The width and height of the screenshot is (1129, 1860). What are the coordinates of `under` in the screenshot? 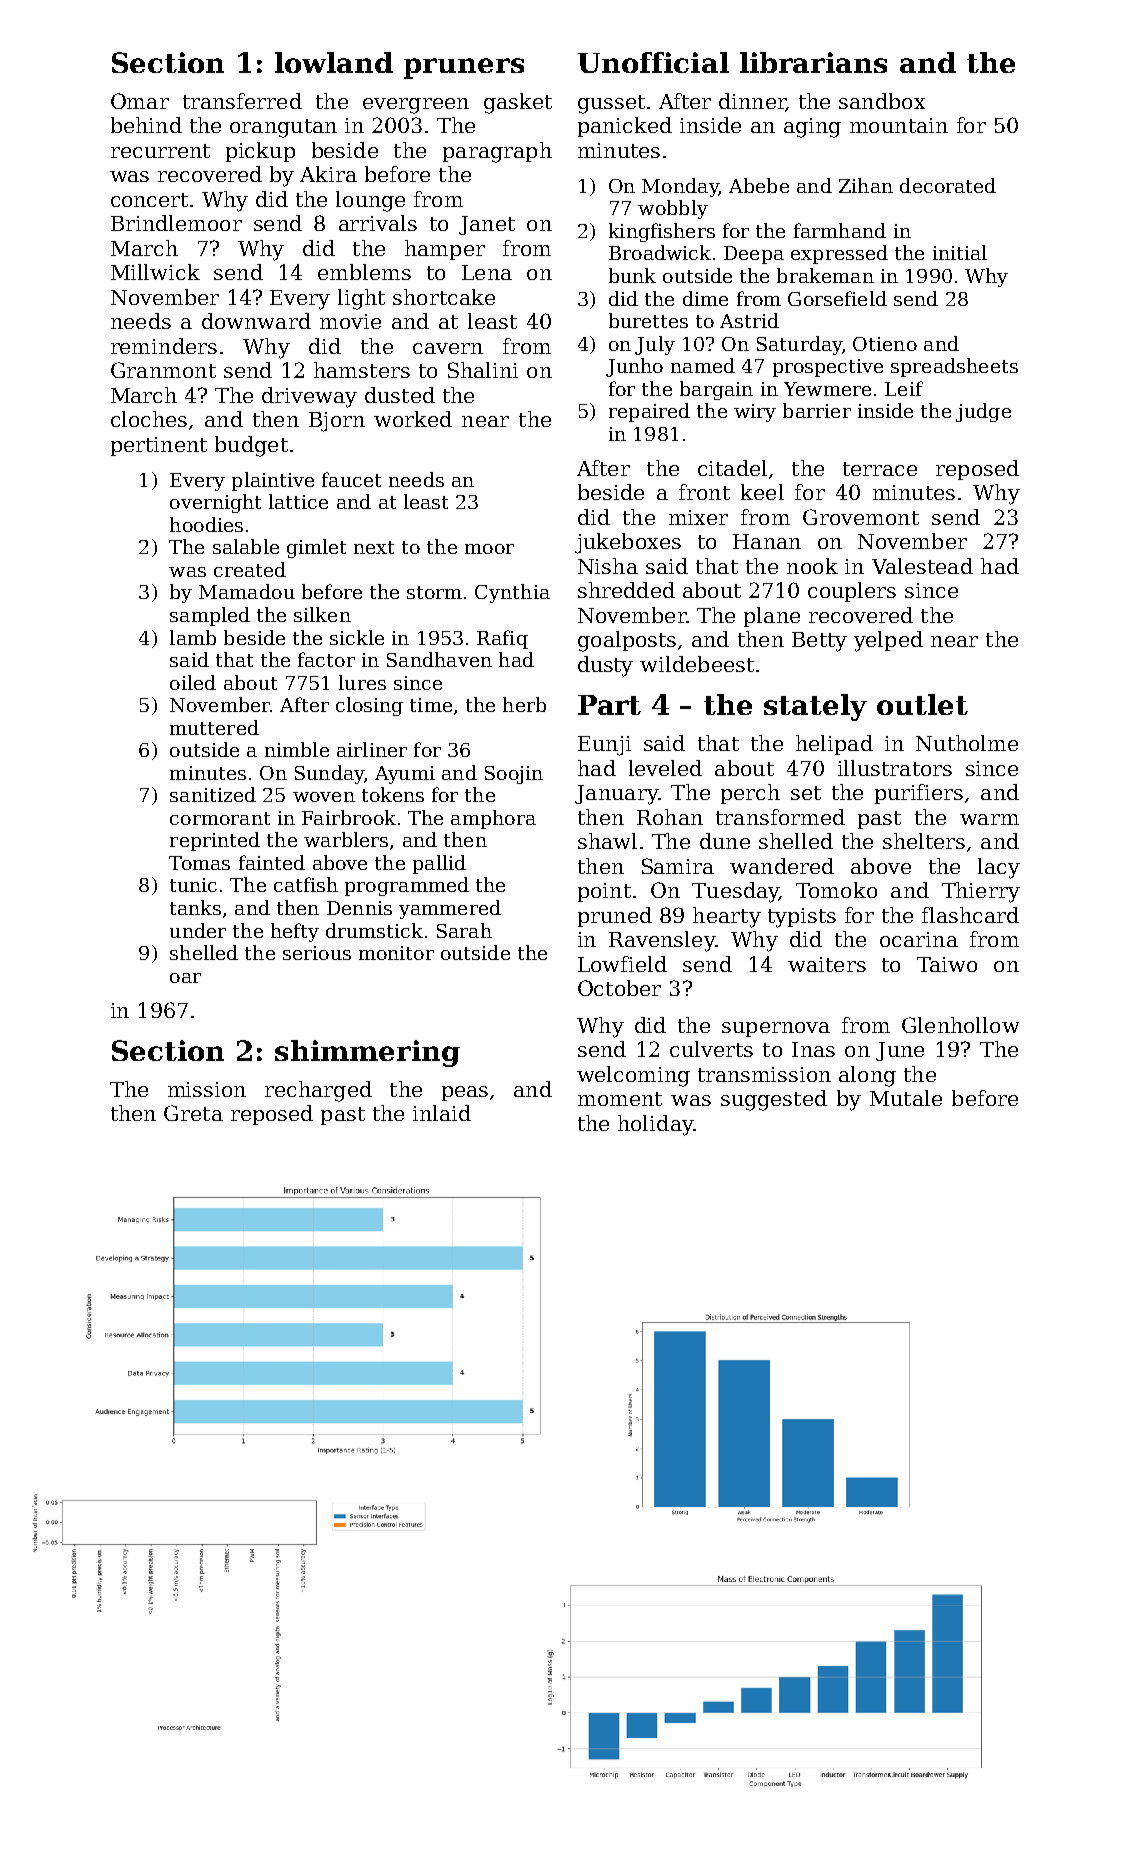 It's located at (198, 930).
